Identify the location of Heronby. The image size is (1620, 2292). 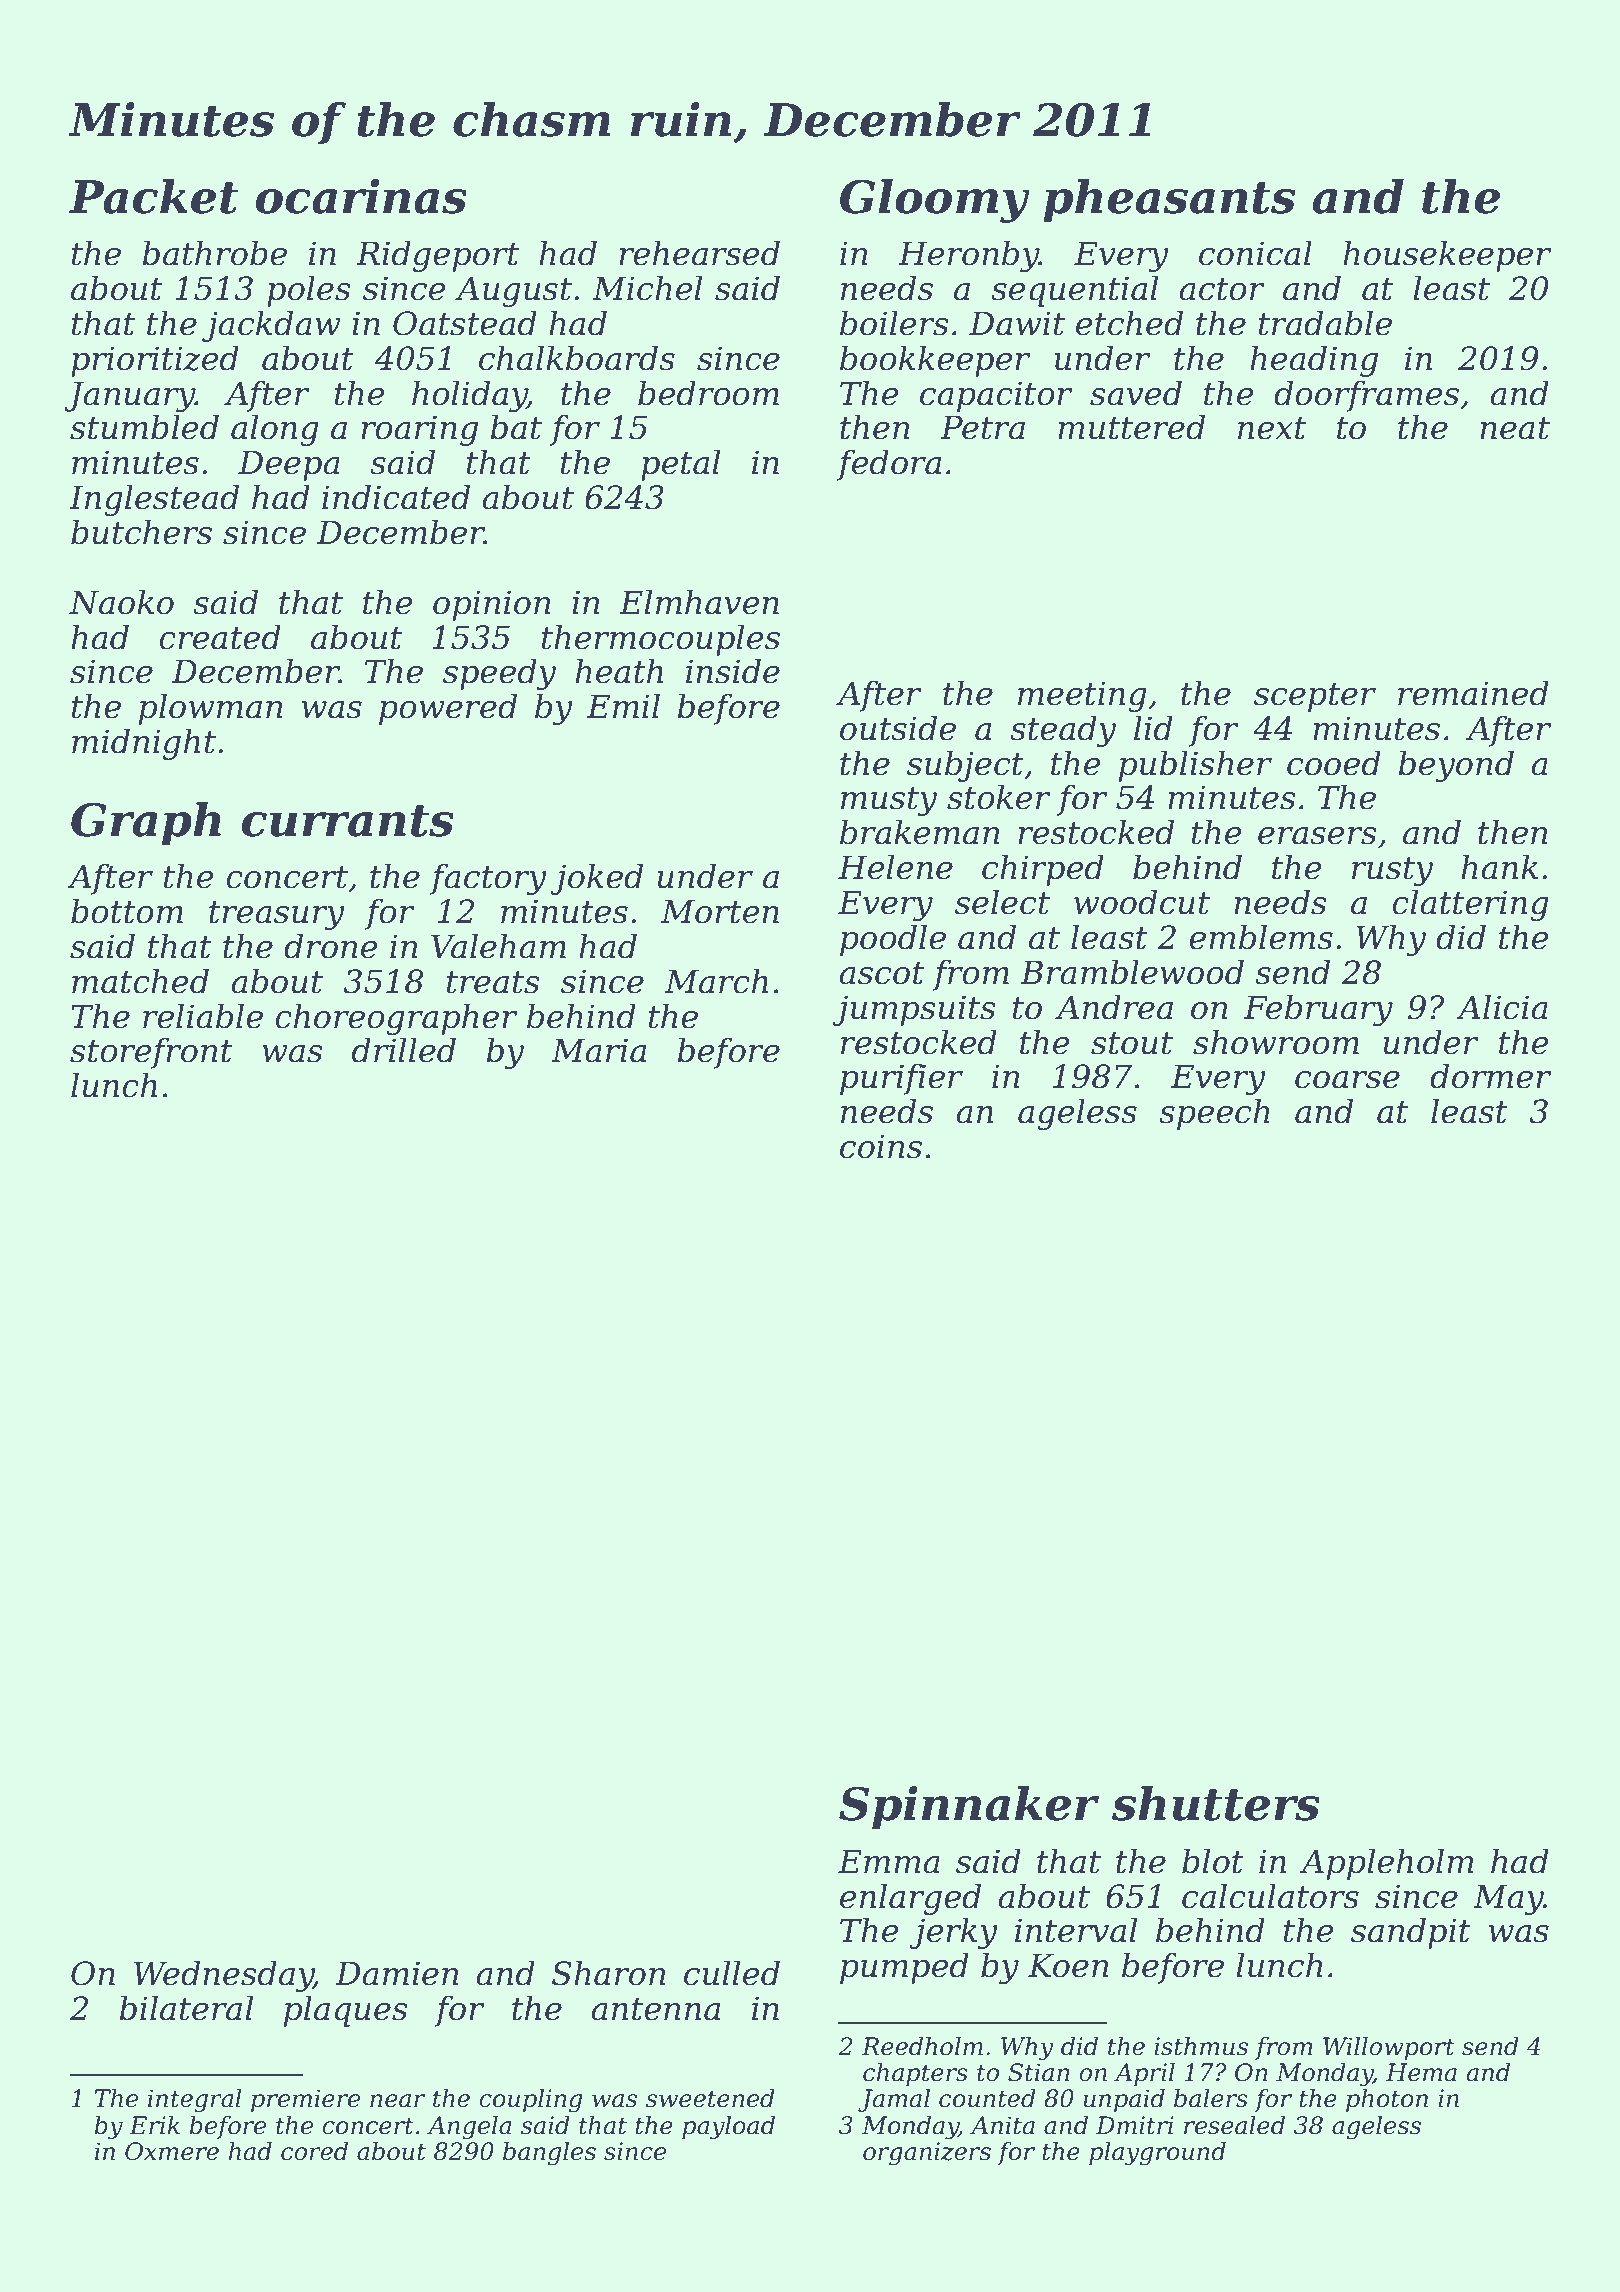
(968, 256).
